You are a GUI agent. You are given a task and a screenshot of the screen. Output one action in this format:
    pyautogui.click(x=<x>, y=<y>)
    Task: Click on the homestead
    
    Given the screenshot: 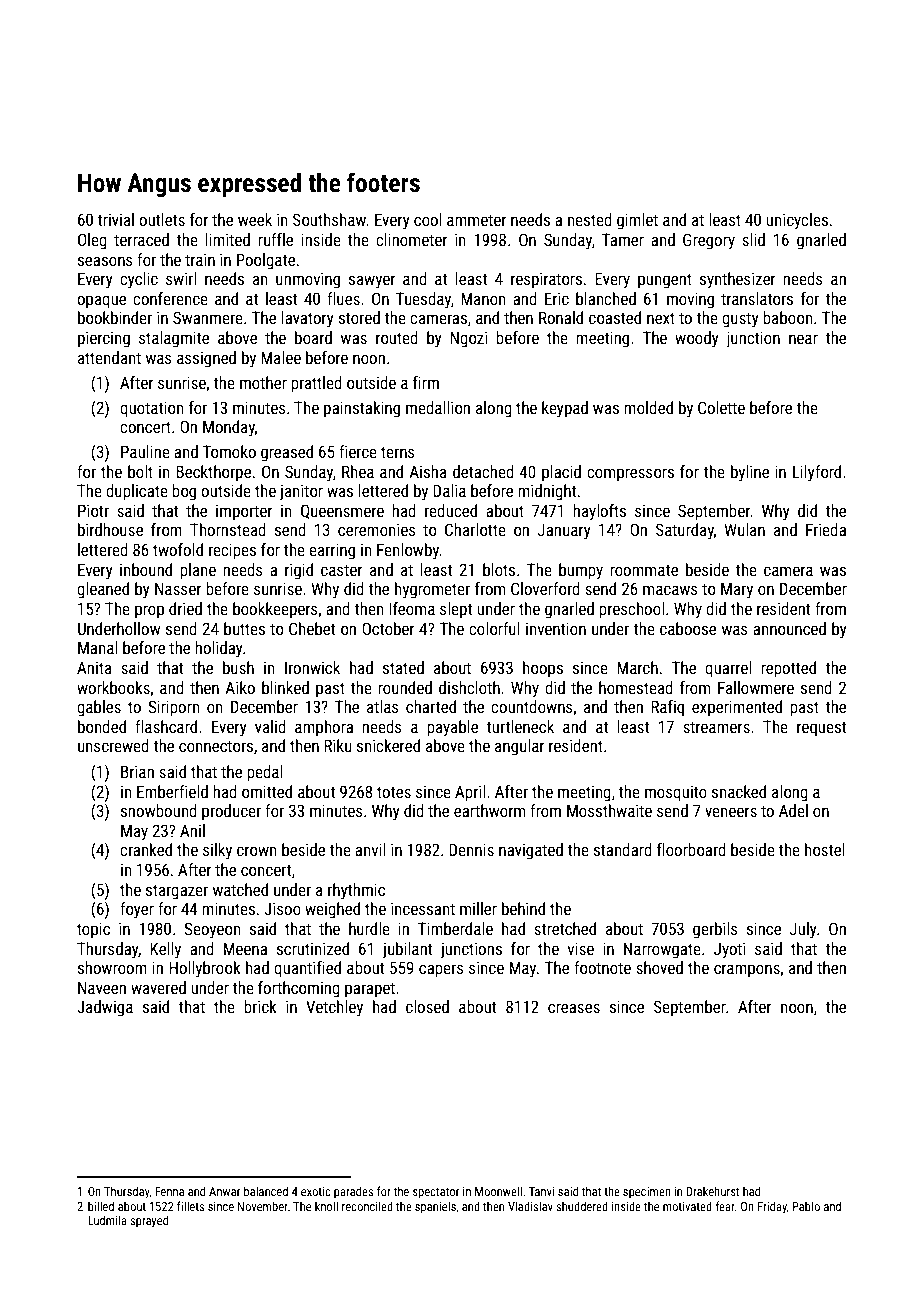 What is the action you would take?
    pyautogui.click(x=636, y=687)
